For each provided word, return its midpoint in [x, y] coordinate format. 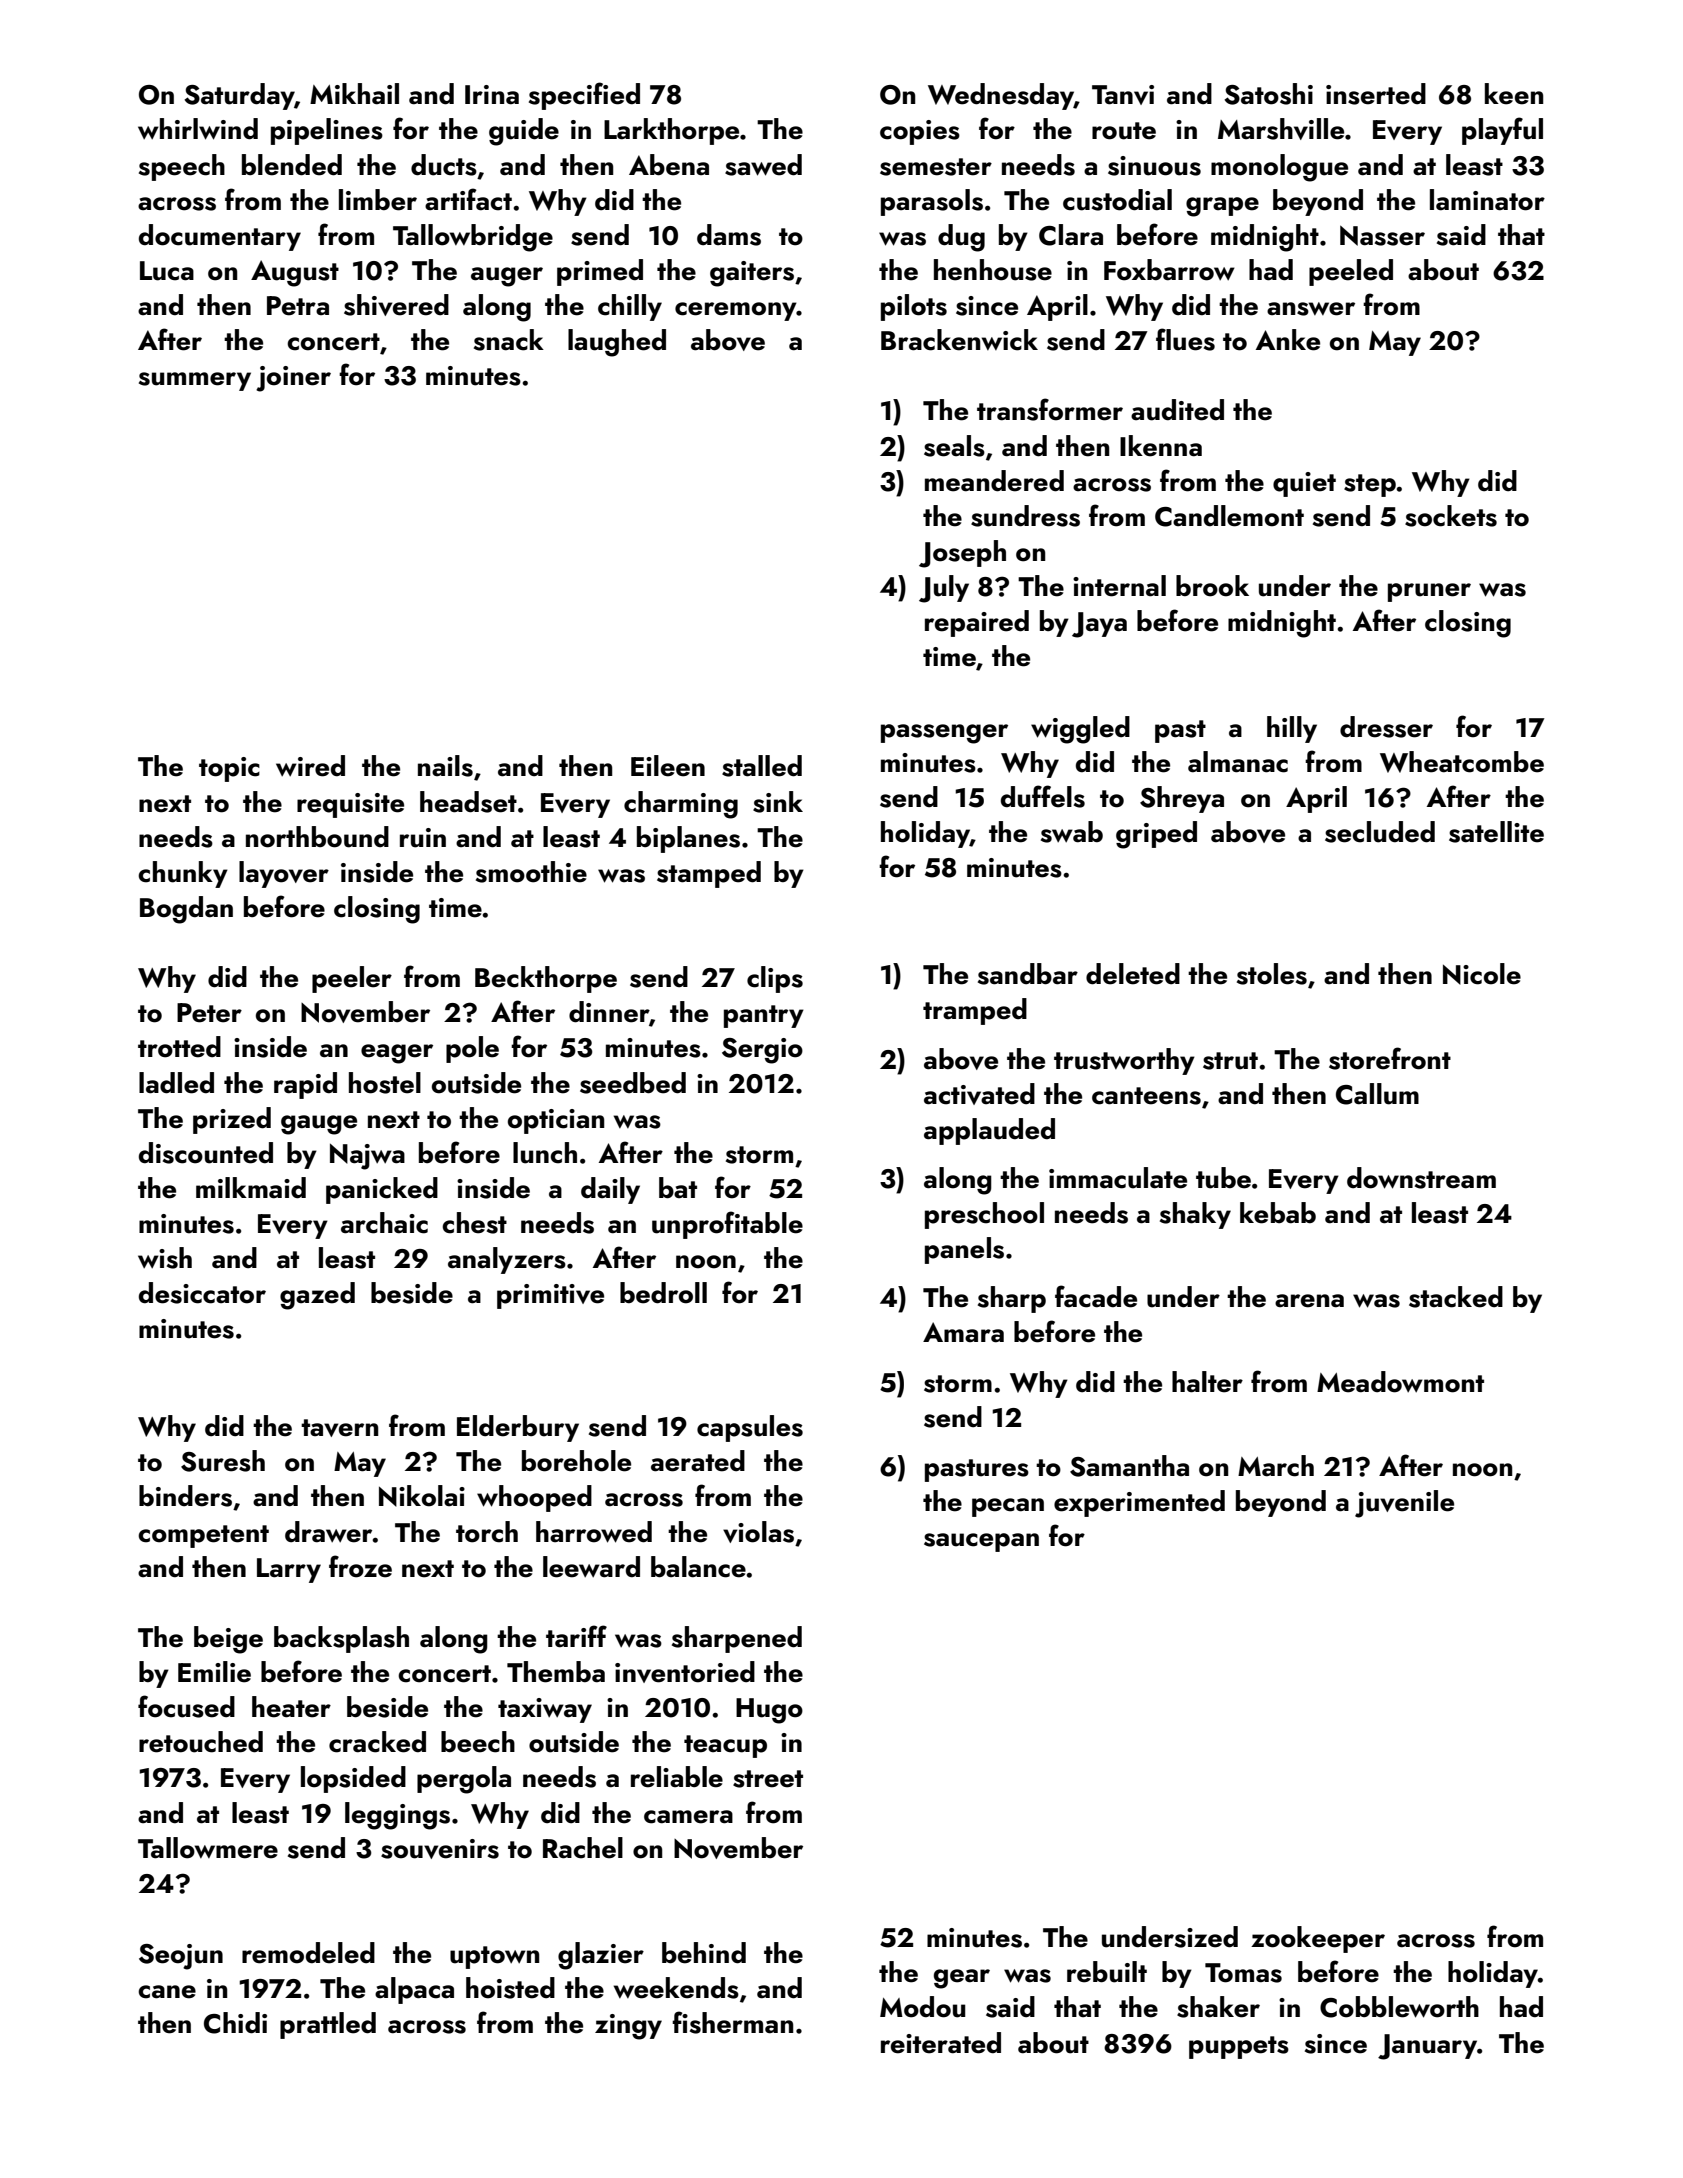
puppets [1239, 2047]
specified [584, 96]
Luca [167, 271]
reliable [677, 1777]
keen [1514, 94]
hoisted [510, 1988]
